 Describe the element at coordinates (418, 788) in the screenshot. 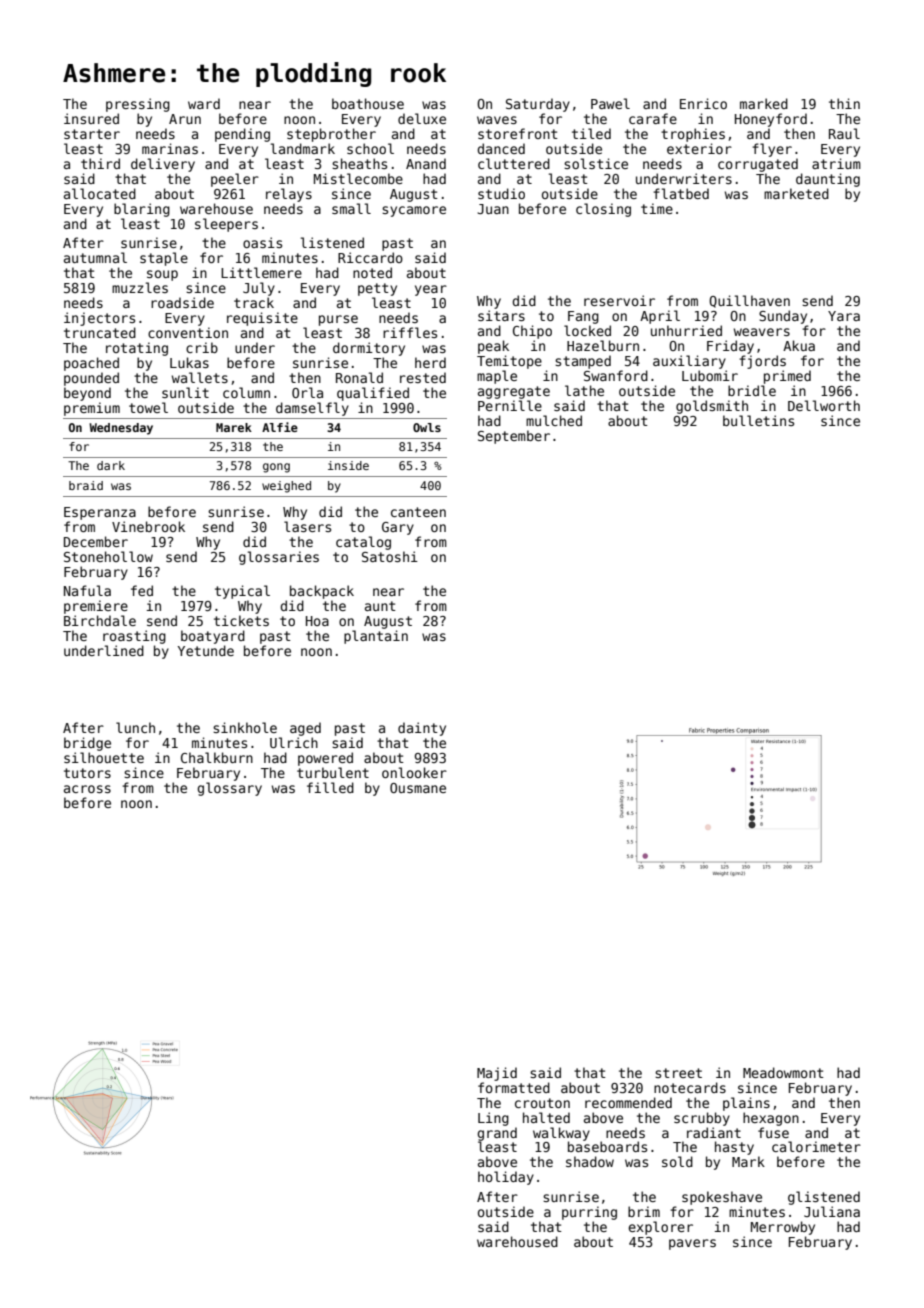

I see `Ousmane` at that location.
